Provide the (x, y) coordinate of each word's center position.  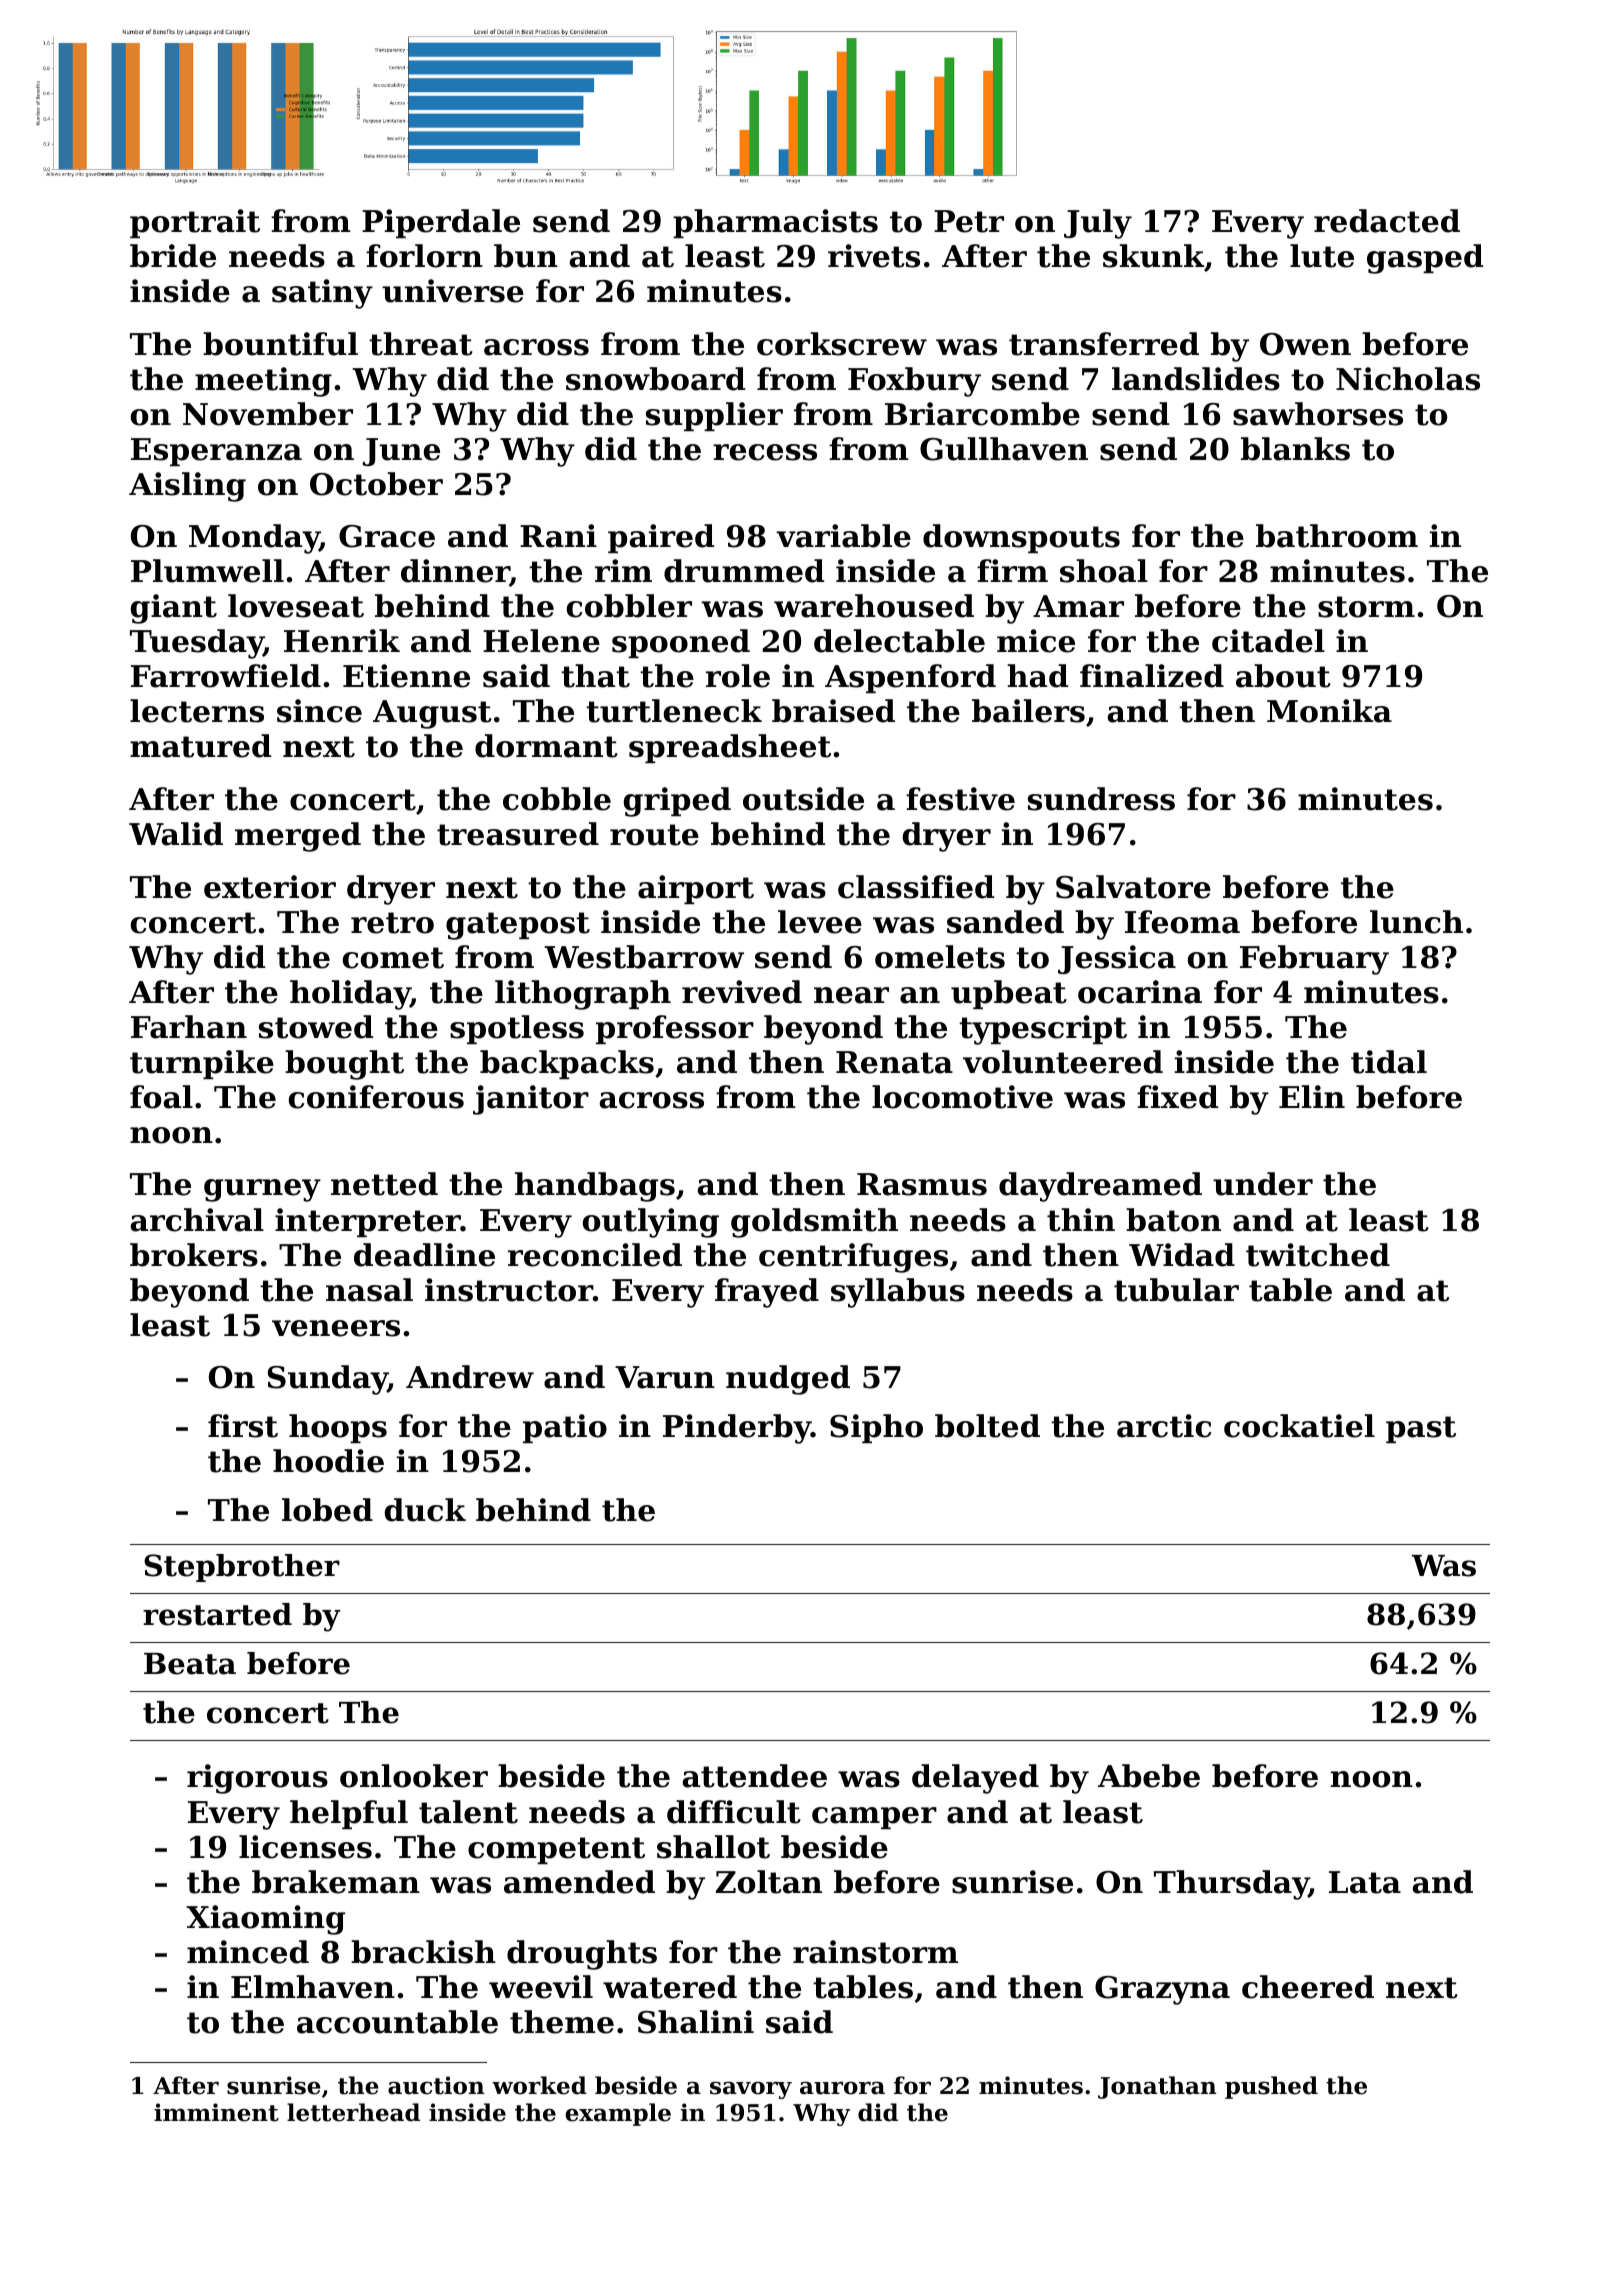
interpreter (368, 1222)
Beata (190, 1664)
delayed (975, 1779)
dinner (455, 572)
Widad (1182, 1255)
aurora (842, 2088)
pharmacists (775, 223)
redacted (1387, 221)
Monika (1329, 711)
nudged (788, 1380)
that (595, 676)
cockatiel (1299, 1426)
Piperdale (441, 223)
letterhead (353, 2112)
